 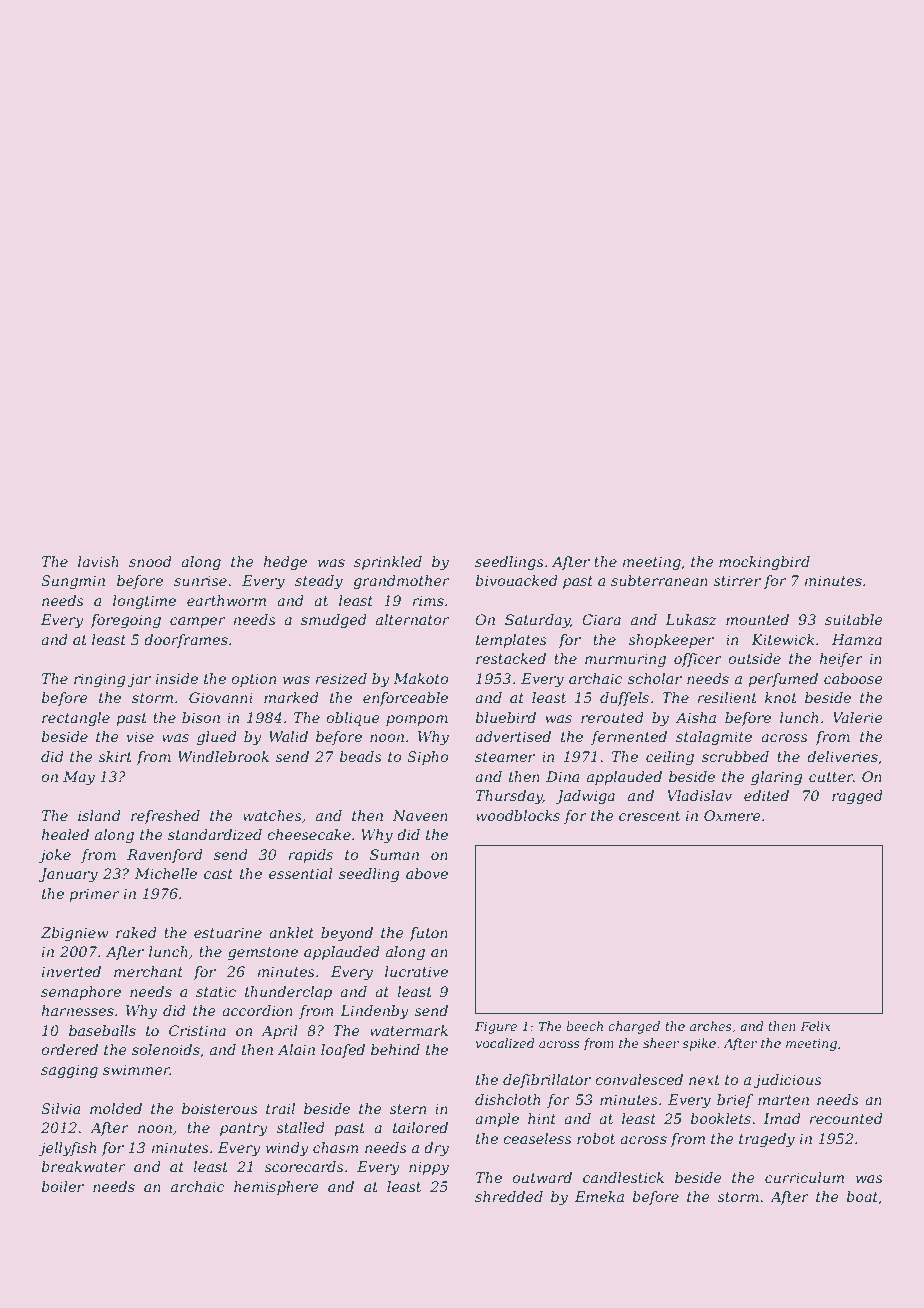 I want to click on hedge, so click(x=285, y=563).
